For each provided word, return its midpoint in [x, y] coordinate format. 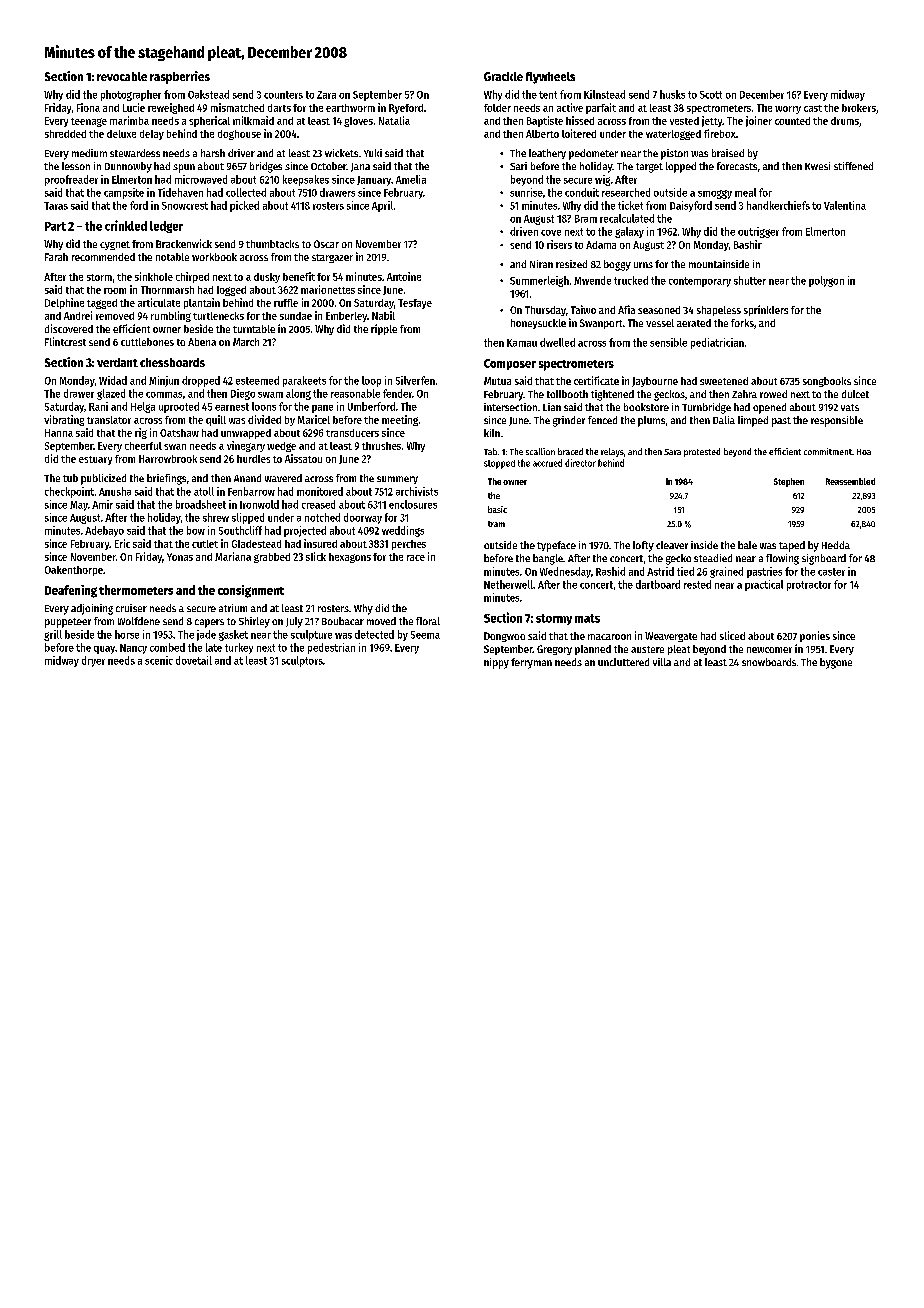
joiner [759, 121]
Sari [518, 166]
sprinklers [766, 310]
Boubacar [343, 621]
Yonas [180, 557]
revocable [122, 76]
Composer [510, 364]
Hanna [59, 433]
